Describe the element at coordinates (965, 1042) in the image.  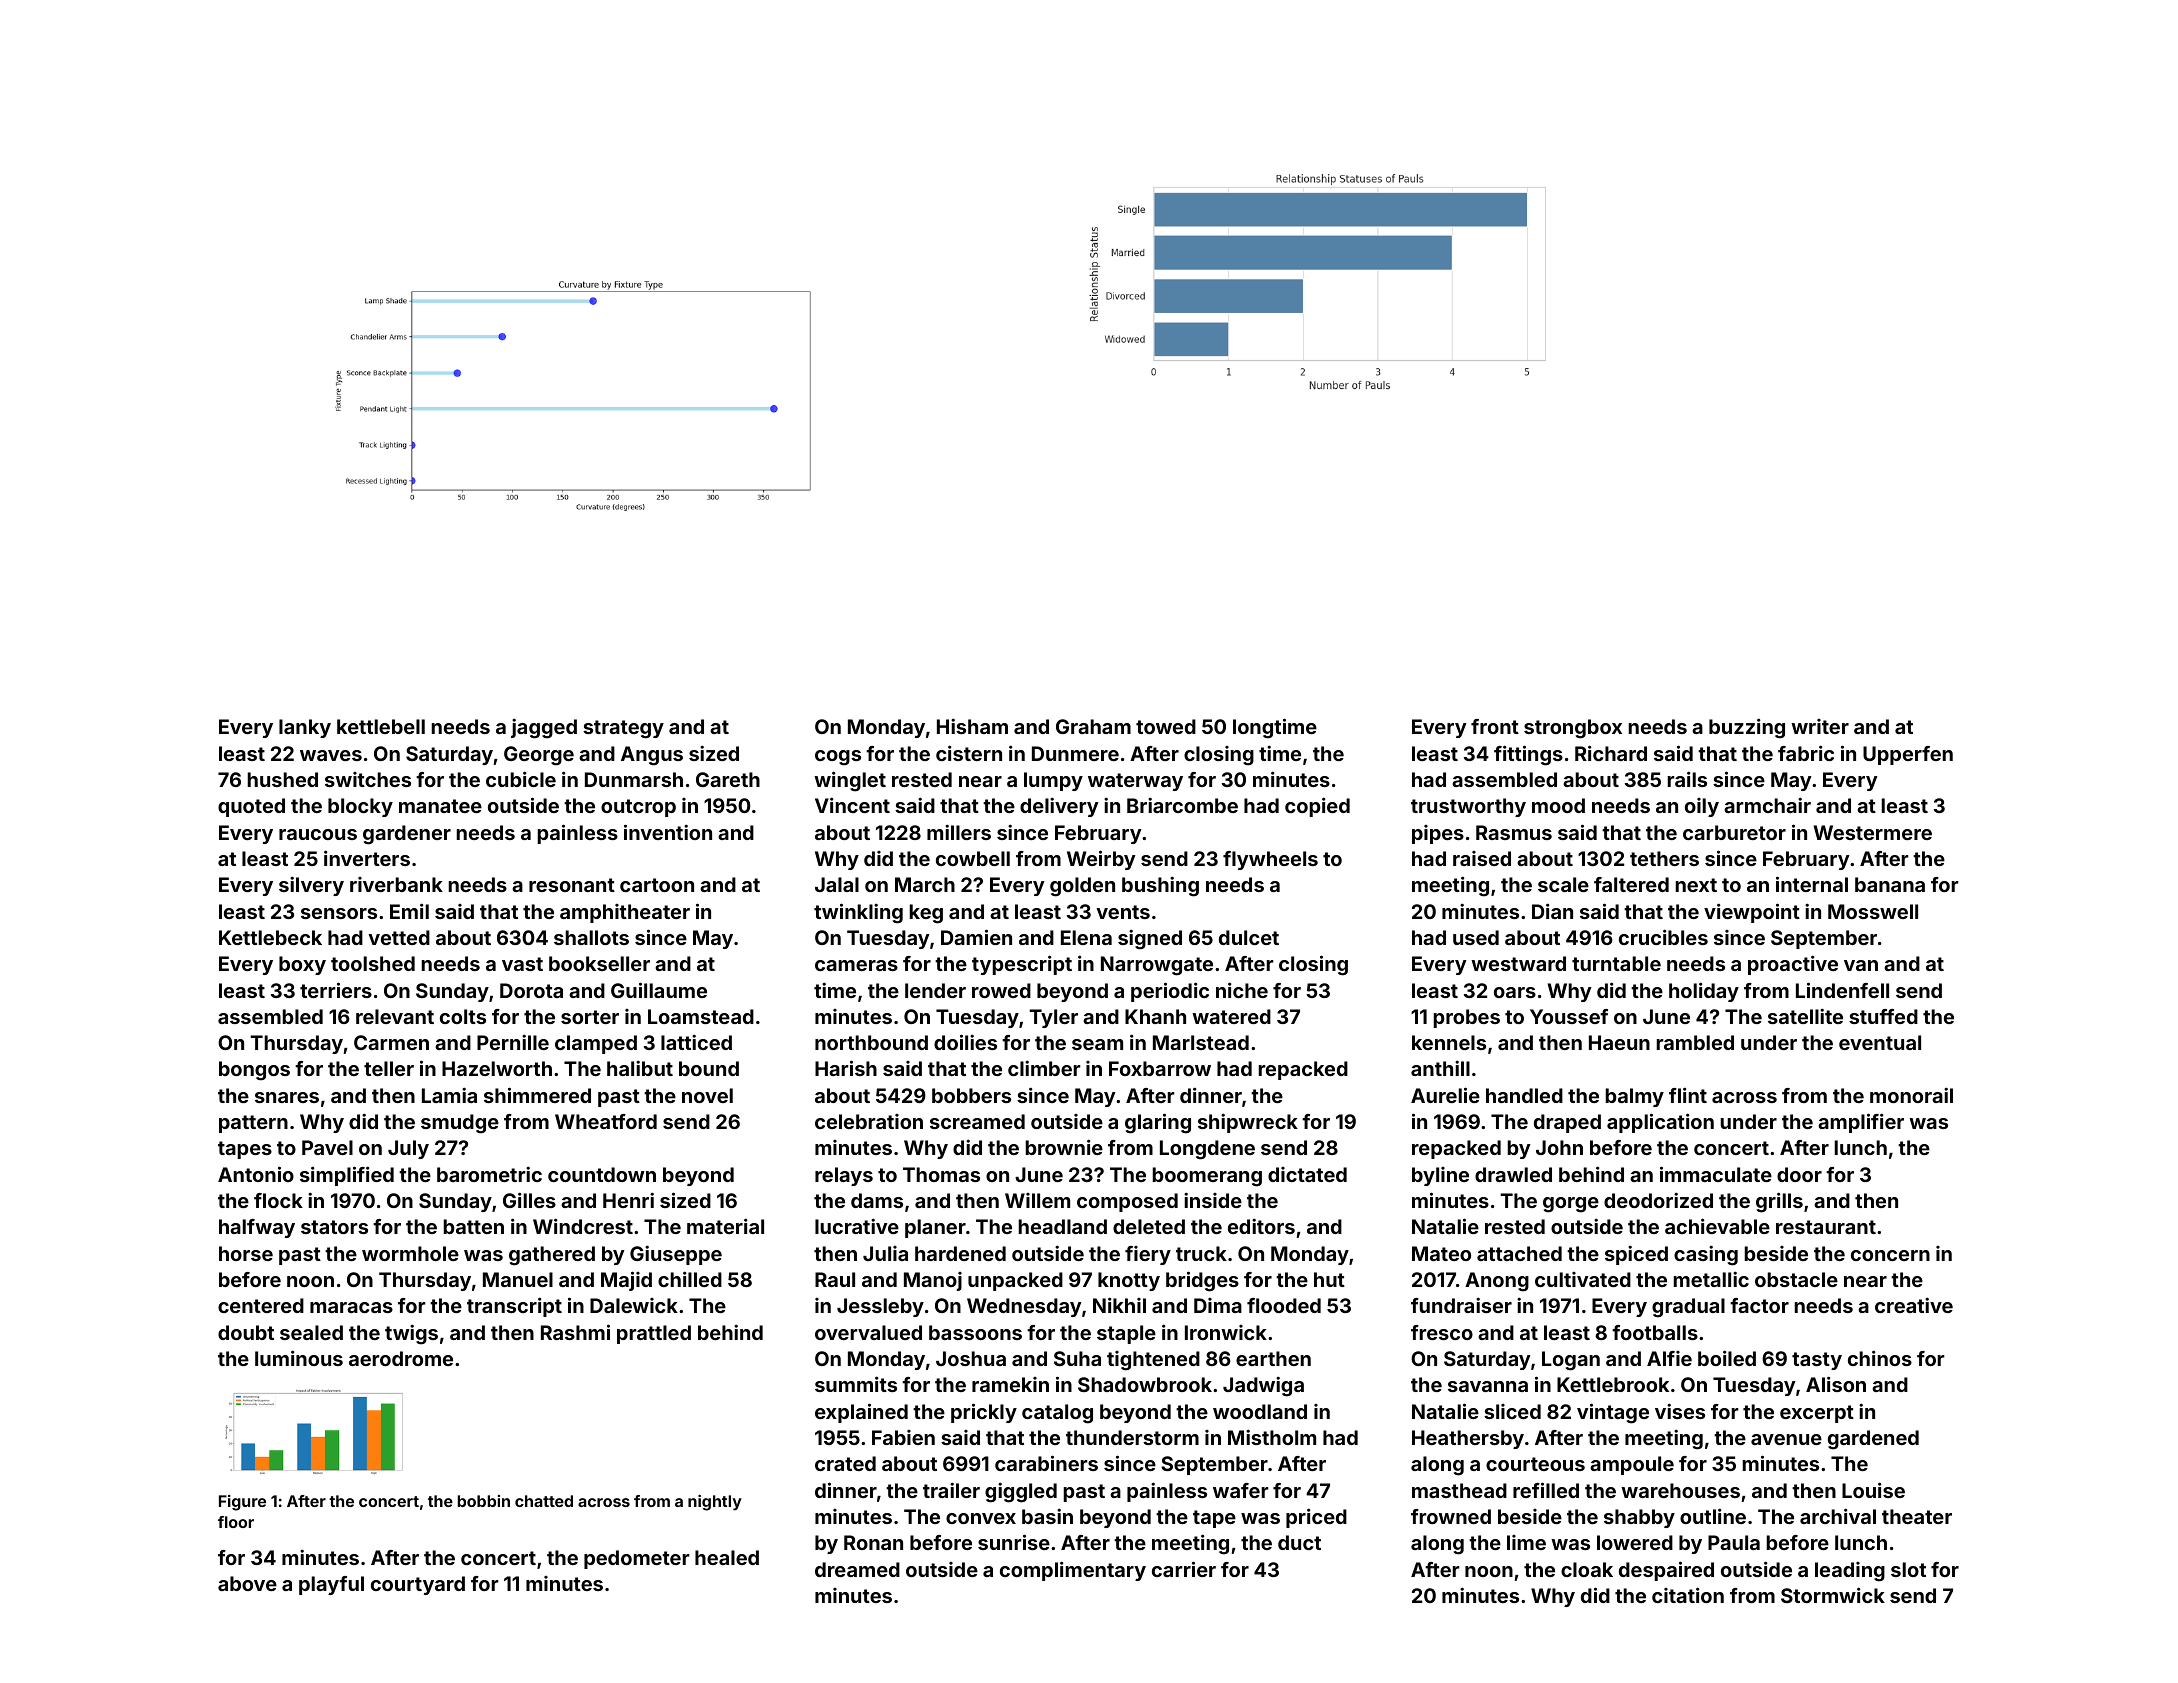
I see `doilies` at that location.
